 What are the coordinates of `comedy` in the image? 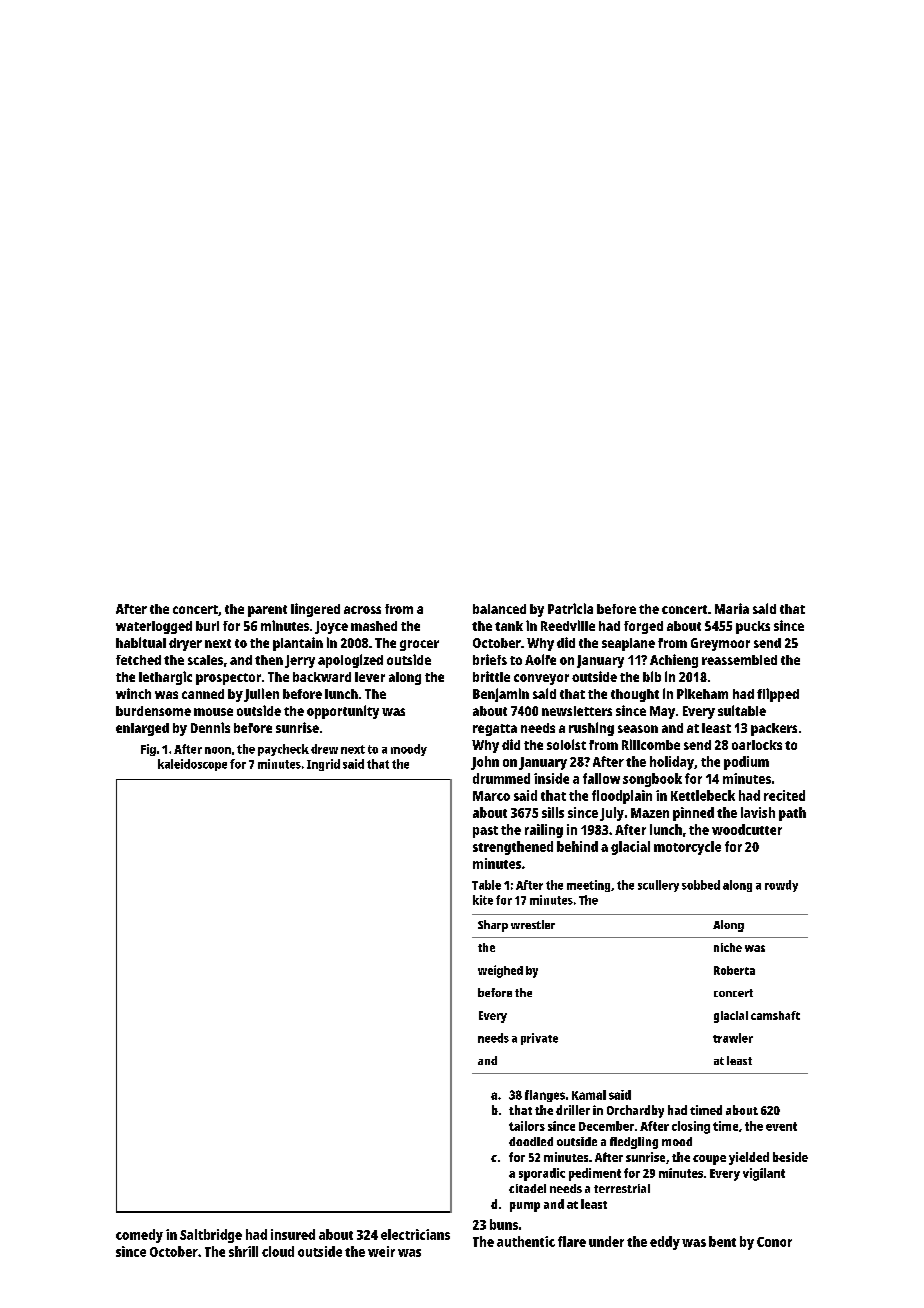 It's located at (139, 1236).
